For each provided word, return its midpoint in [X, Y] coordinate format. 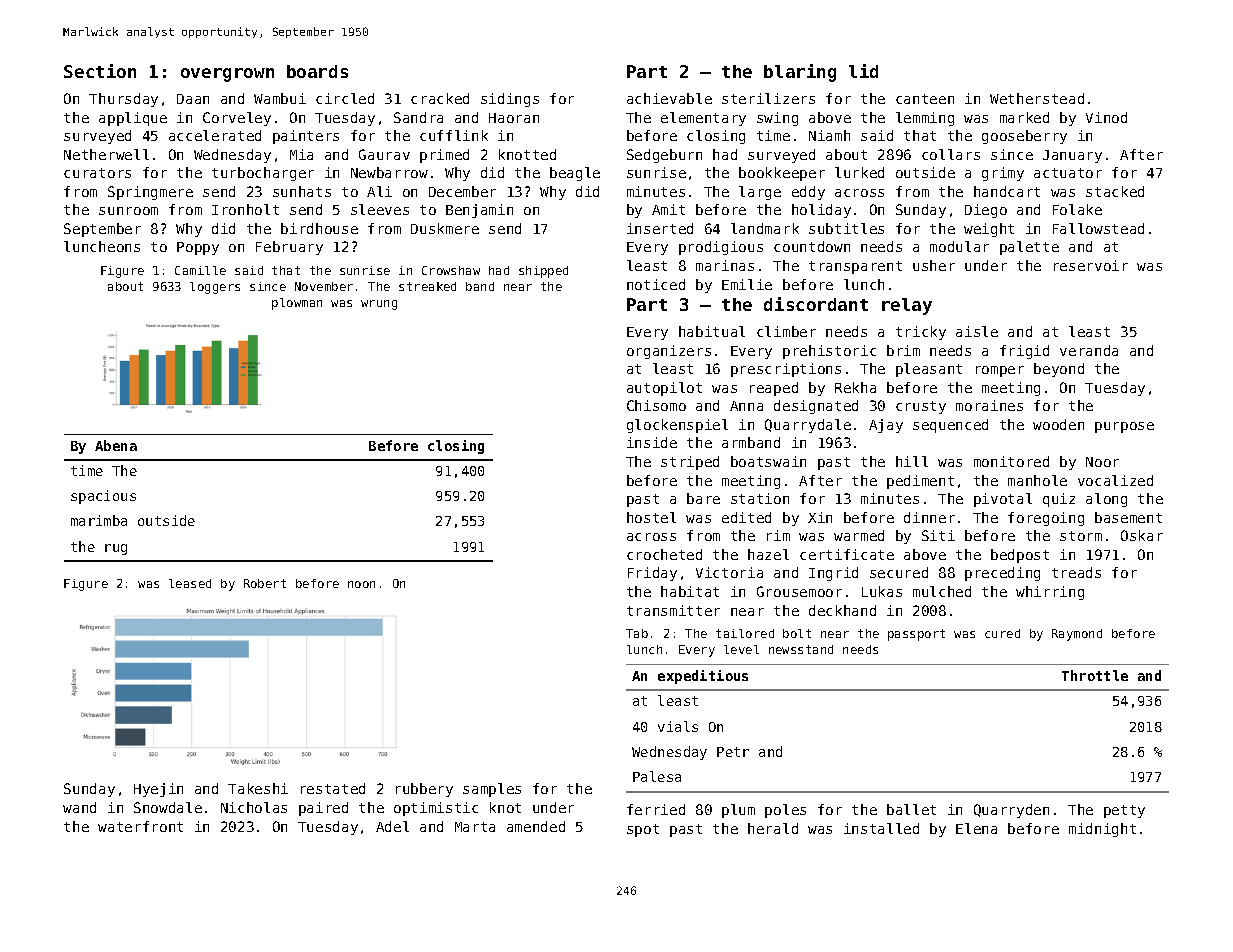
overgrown [227, 75]
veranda [1089, 350]
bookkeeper [782, 174]
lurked [859, 172]
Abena [116, 445]
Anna [746, 406]
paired [323, 809]
